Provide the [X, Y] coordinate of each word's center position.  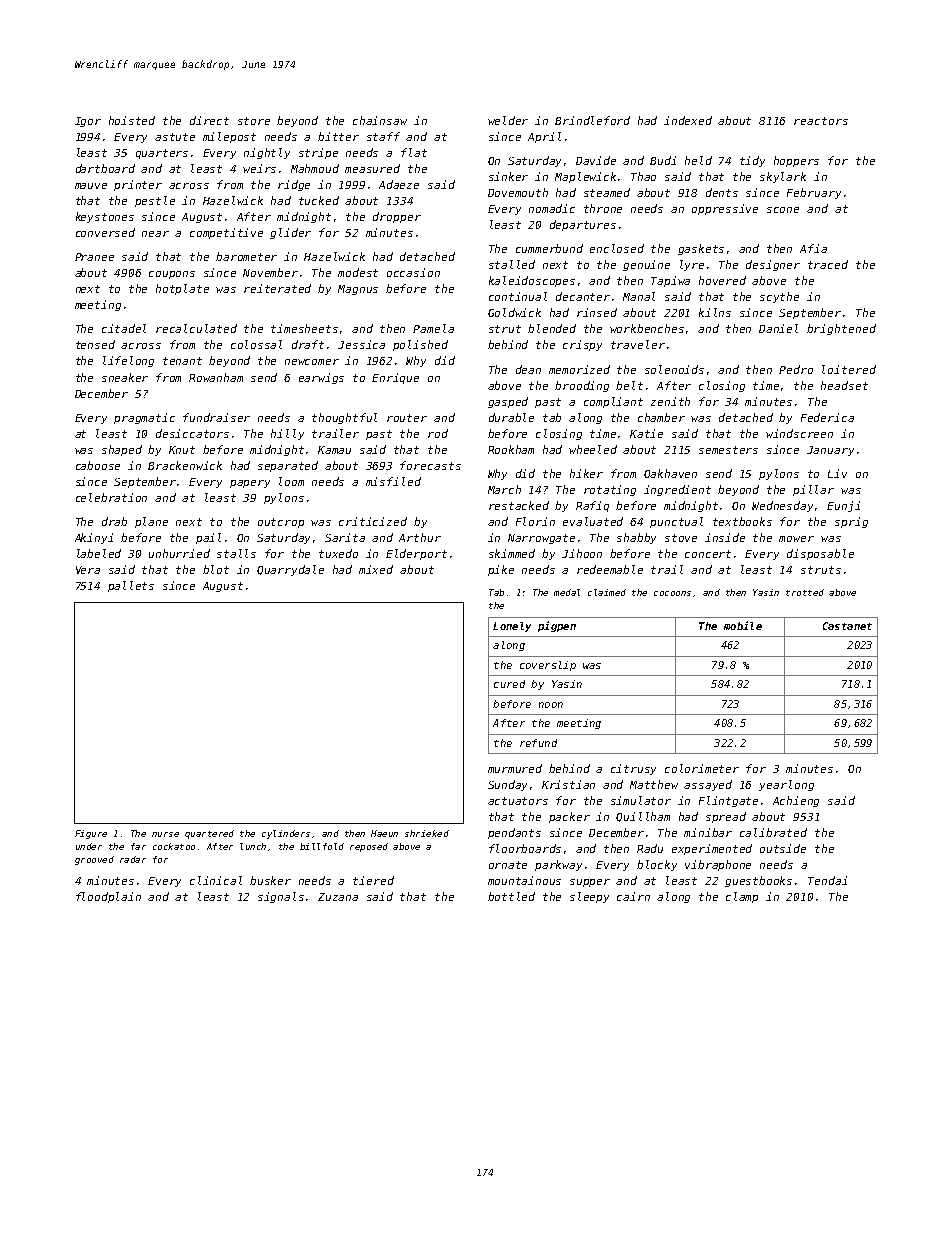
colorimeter [702, 768]
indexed [688, 120]
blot [216, 569]
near [155, 234]
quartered [209, 834]
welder [508, 120]
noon [551, 705]
